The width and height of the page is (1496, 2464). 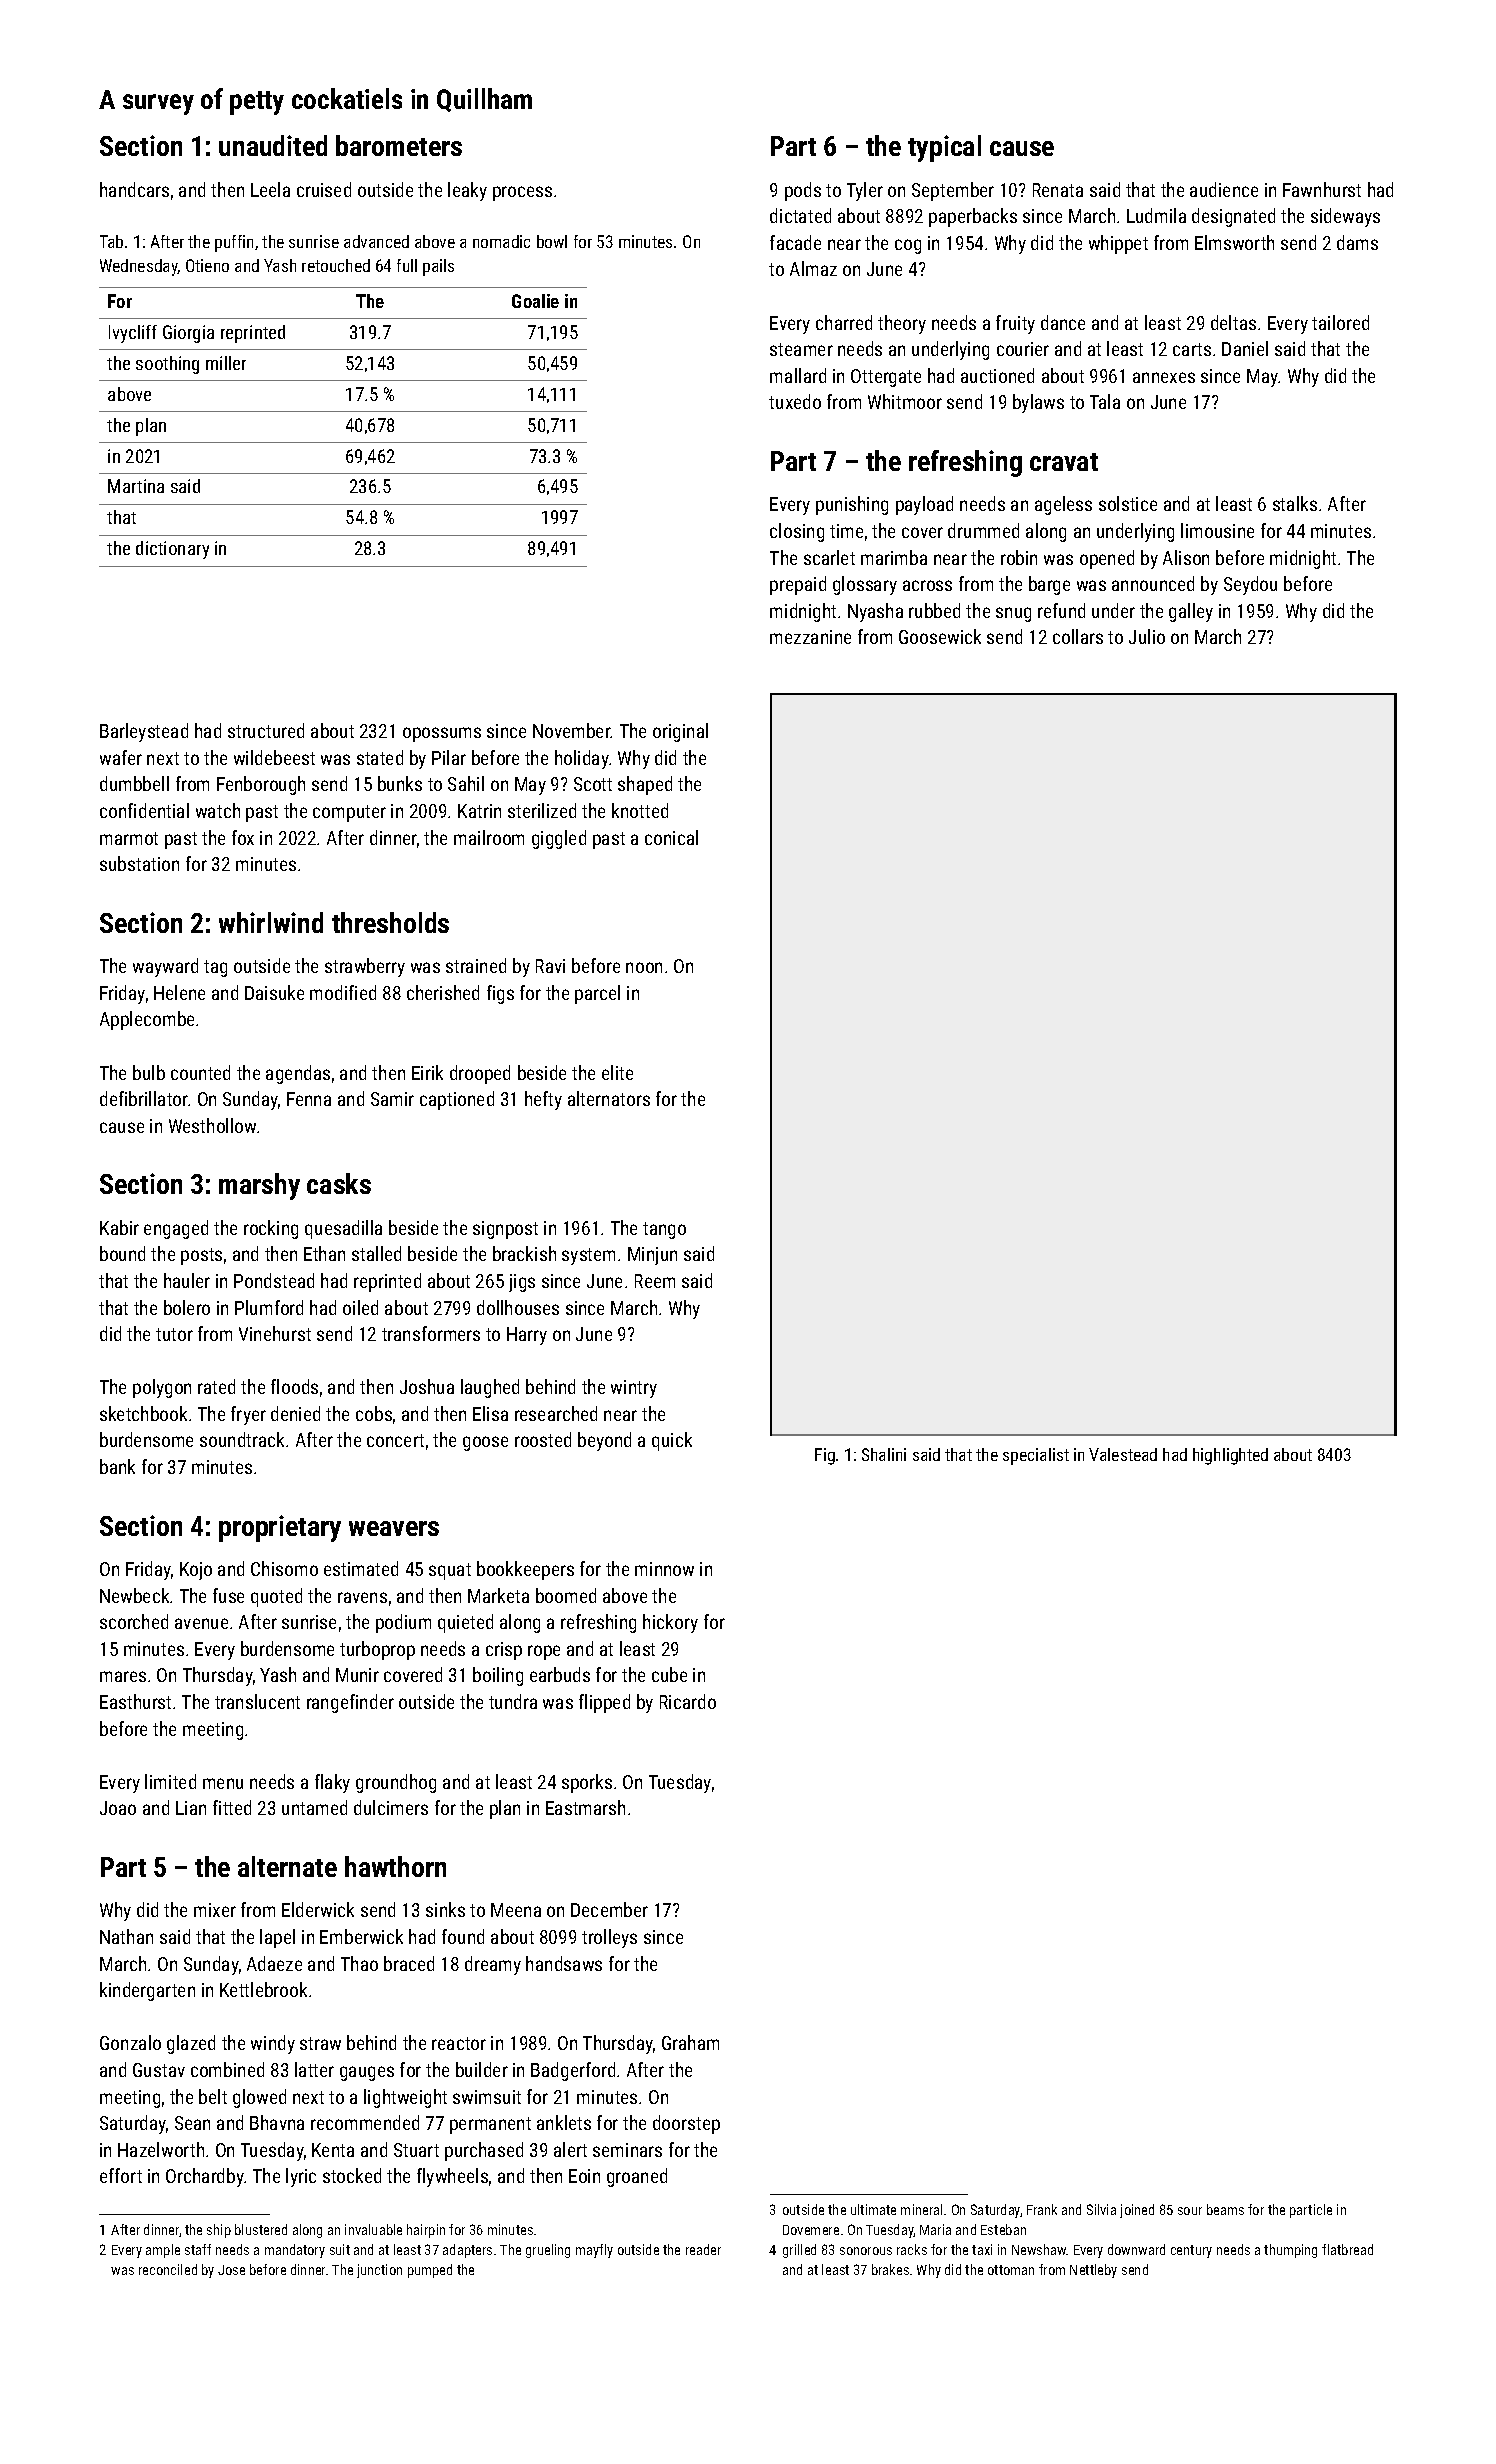 What do you see at coordinates (273, 145) in the page?
I see `unaudited` at bounding box center [273, 145].
